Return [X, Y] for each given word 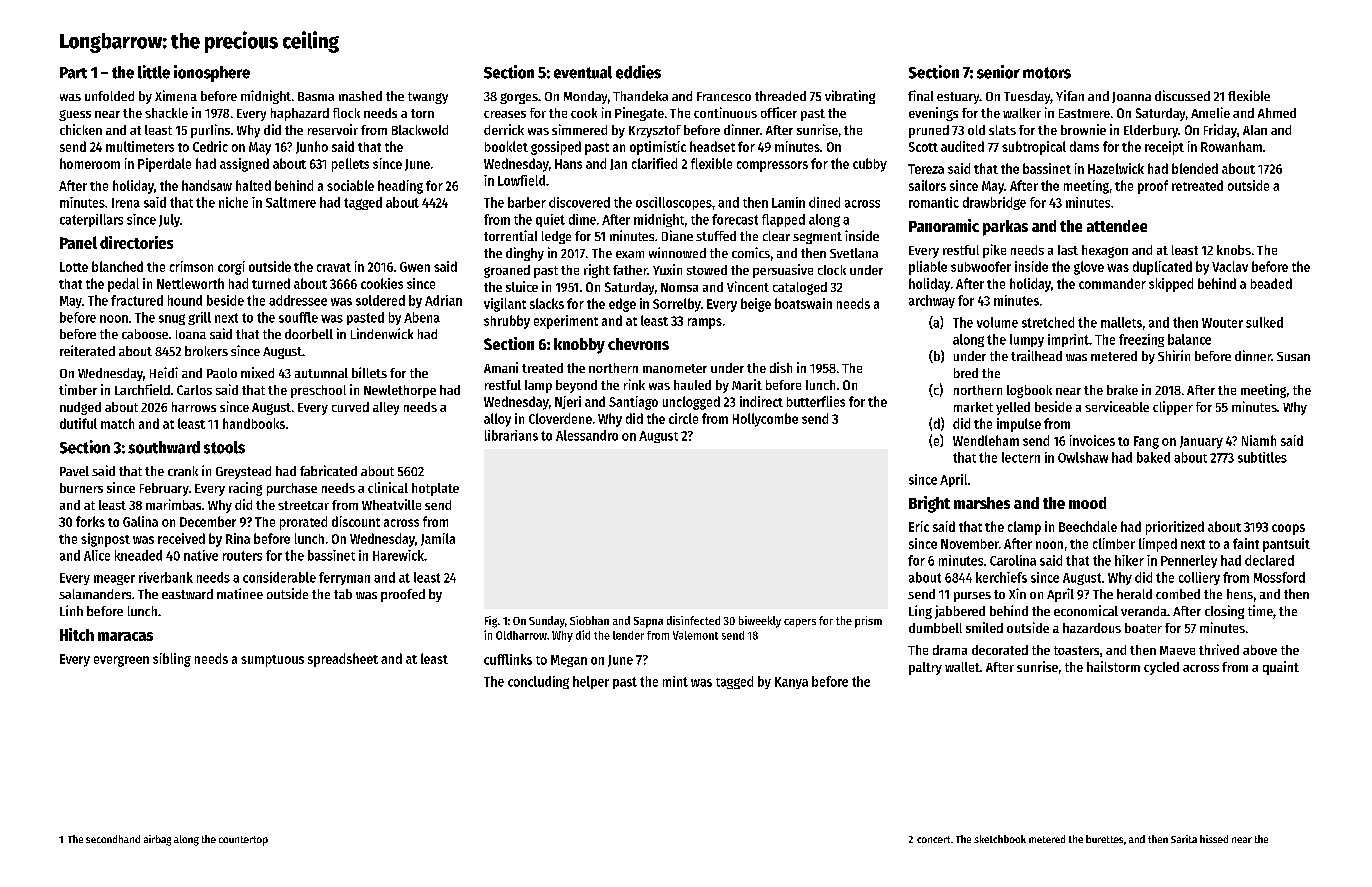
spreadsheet [343, 660]
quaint [1281, 668]
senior [998, 72]
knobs [1234, 250]
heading [400, 187]
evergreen [121, 661]
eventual [583, 72]
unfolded [109, 96]
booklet [506, 146]
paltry [925, 668]
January [1201, 442]
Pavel [74, 471]
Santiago [633, 403]
